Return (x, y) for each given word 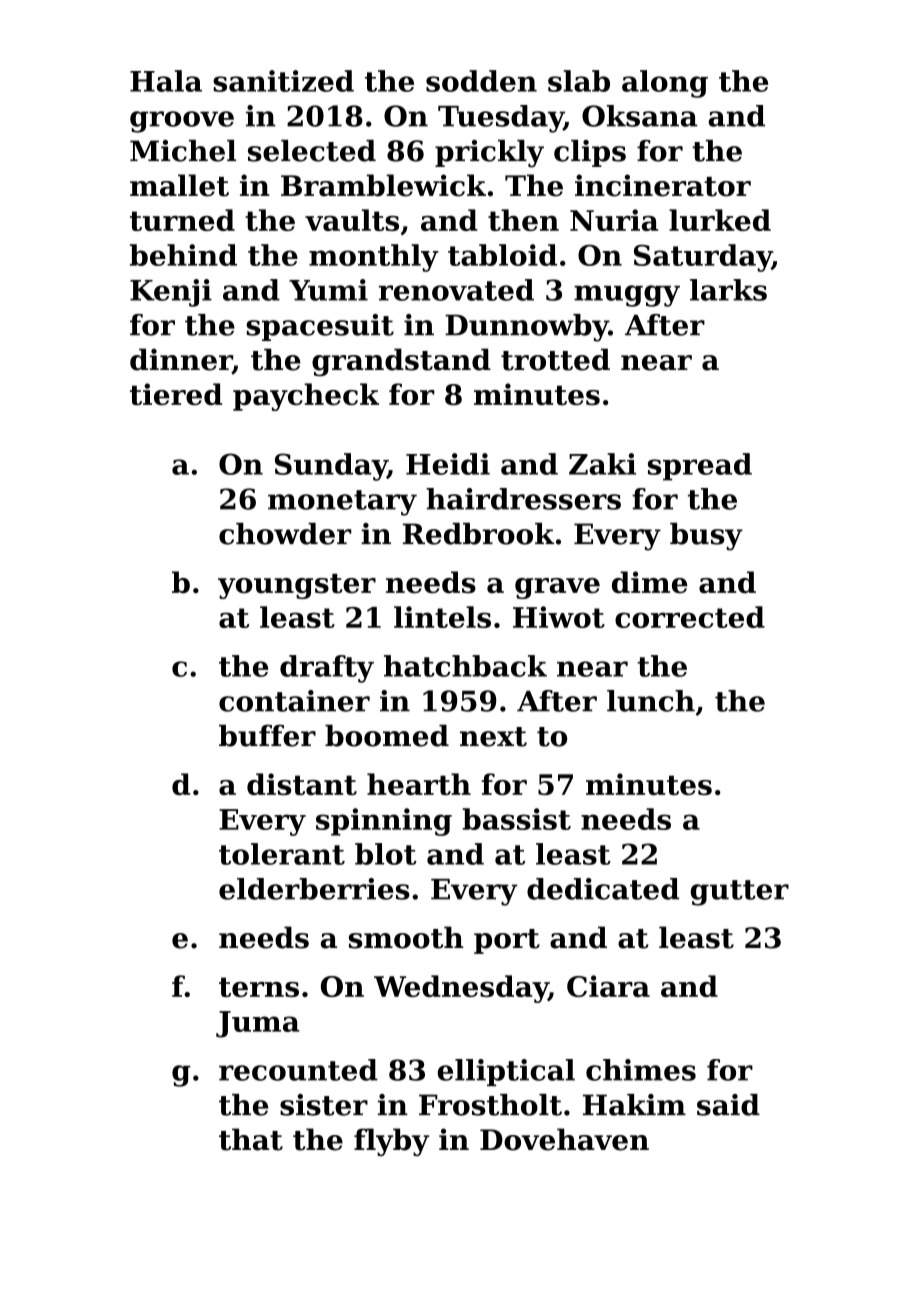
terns (259, 987)
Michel (183, 151)
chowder (285, 534)
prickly (489, 154)
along (665, 84)
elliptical (506, 1072)
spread (700, 467)
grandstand (401, 362)
